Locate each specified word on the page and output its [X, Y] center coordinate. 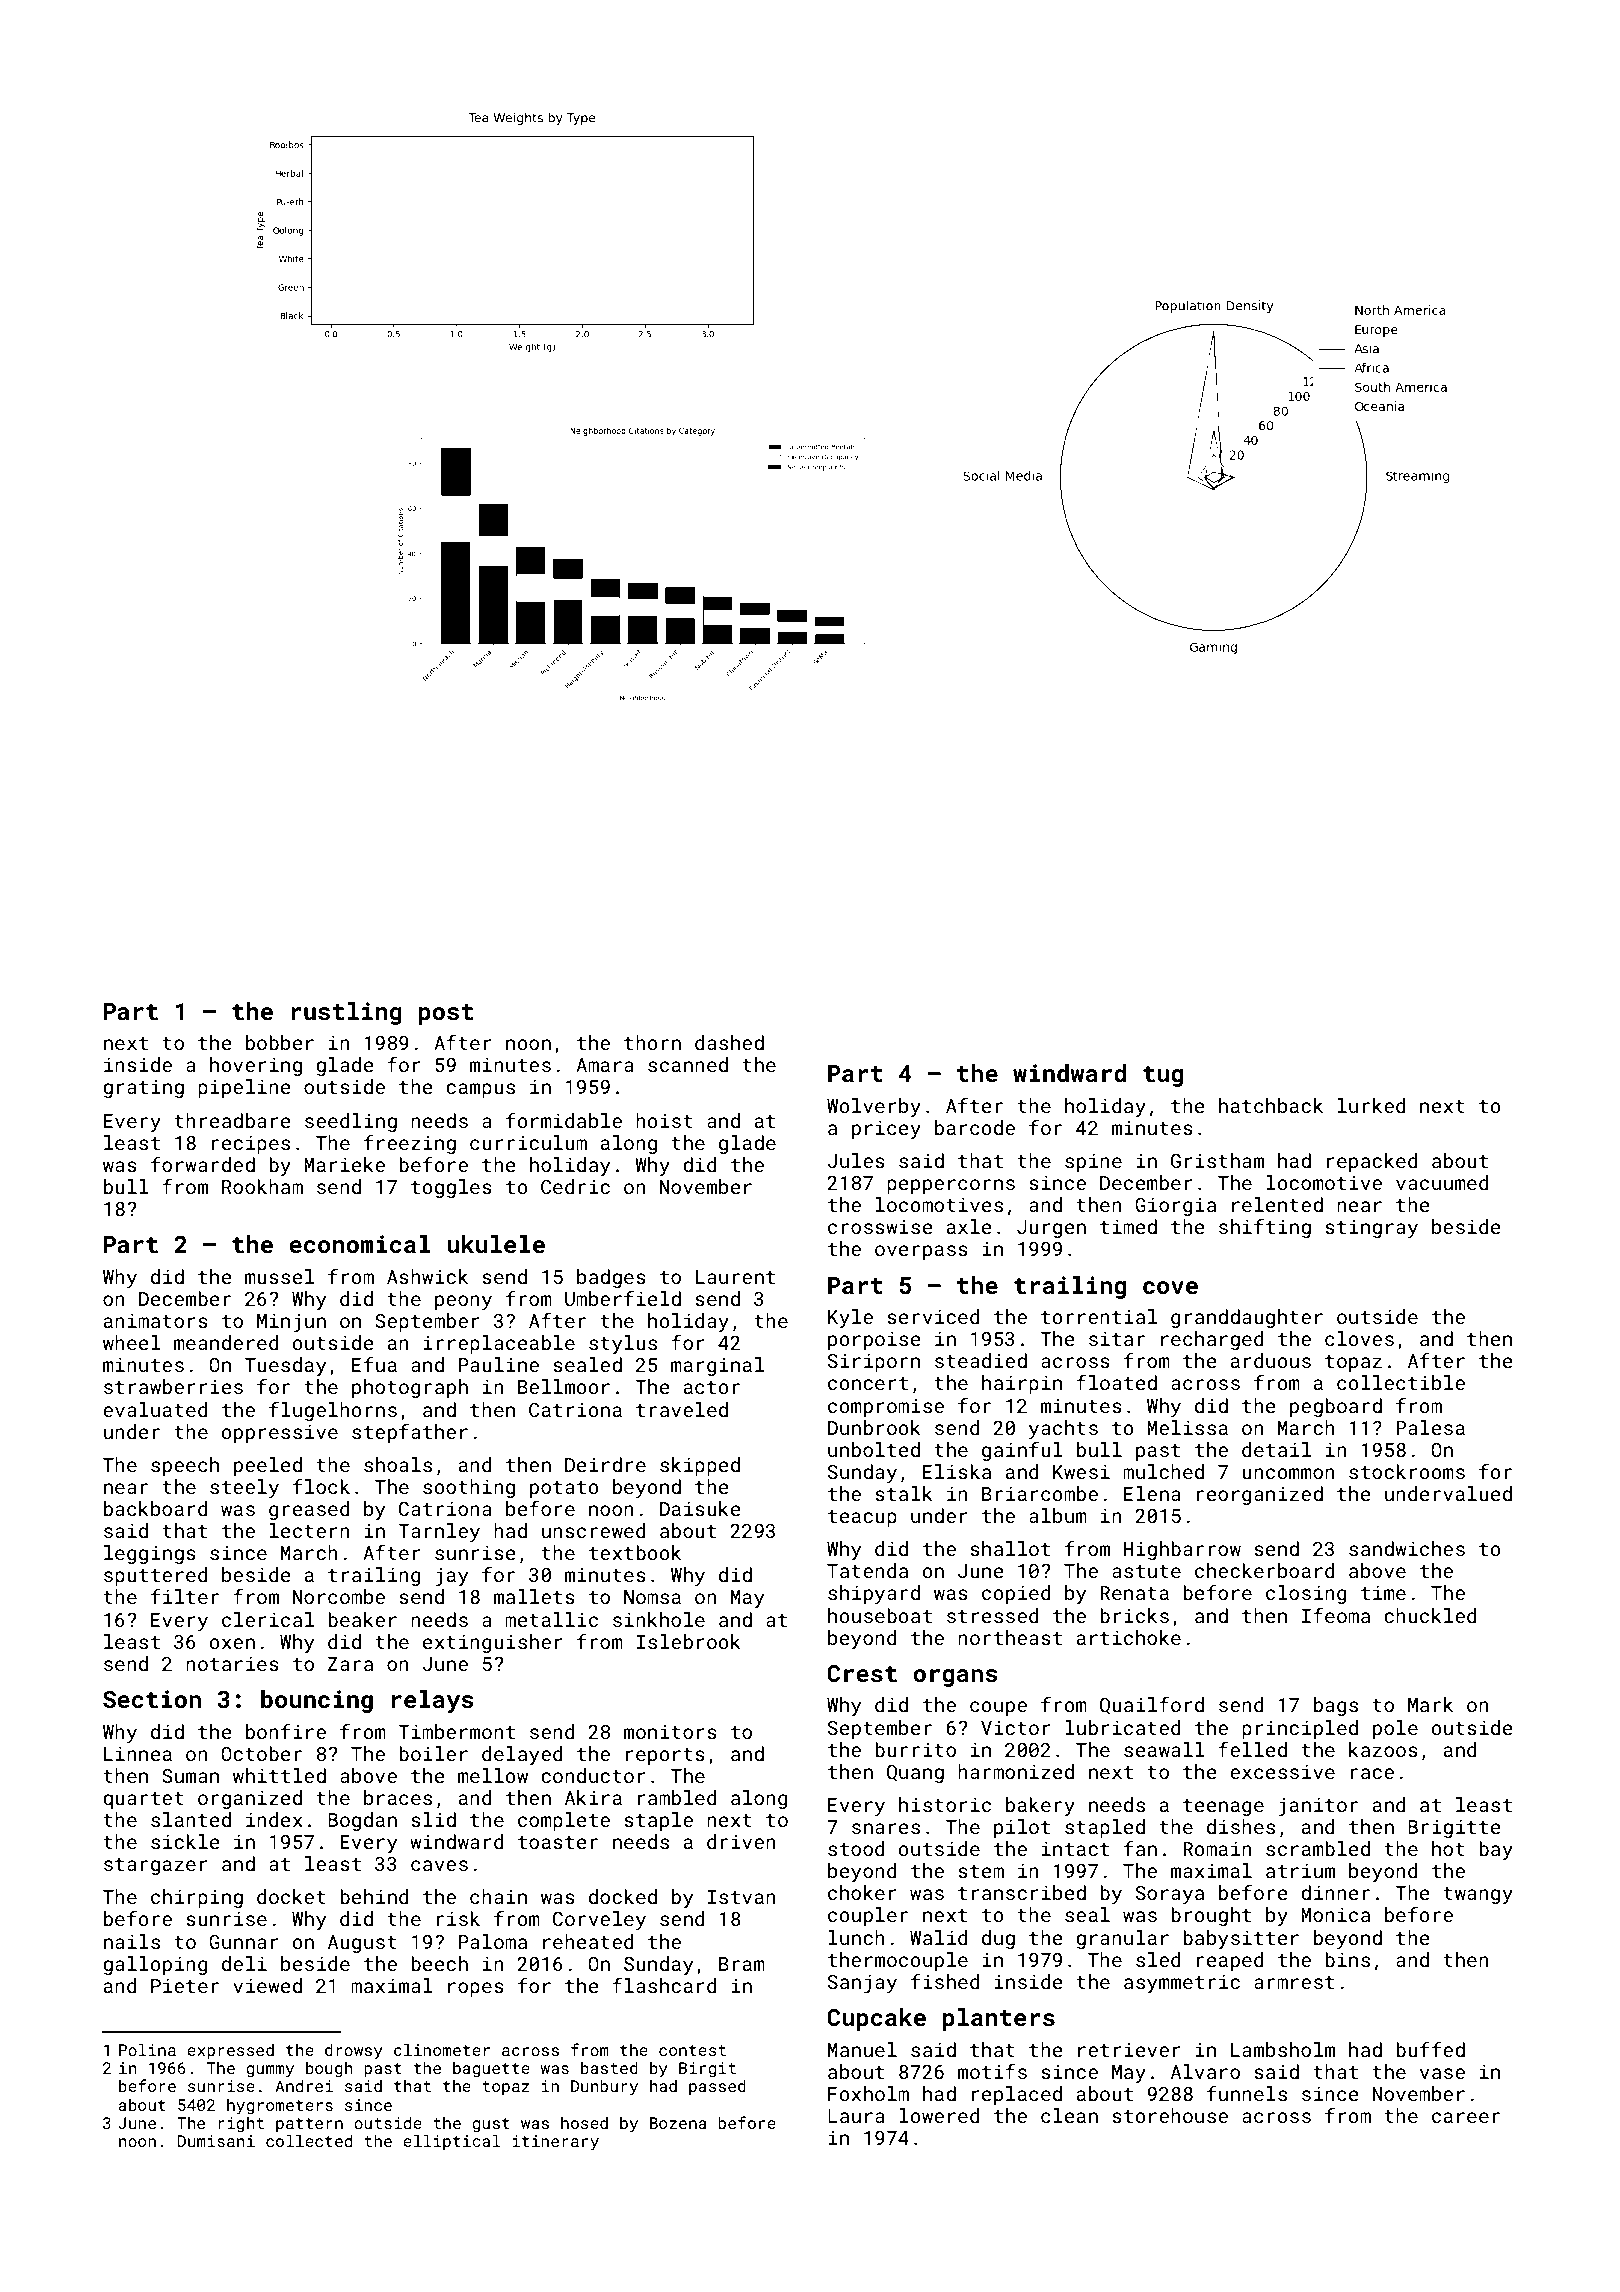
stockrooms [1407, 1471]
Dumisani [216, 2141]
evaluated [155, 1409]
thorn [652, 1042]
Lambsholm [1283, 2049]
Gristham [1217, 1160]
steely [244, 1488]
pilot [1022, 1828]
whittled [279, 1775]
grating [143, 1089]
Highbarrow [1182, 1550]
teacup [862, 1518]
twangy [1478, 1895]
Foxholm [868, 2093]
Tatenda [867, 1570]
